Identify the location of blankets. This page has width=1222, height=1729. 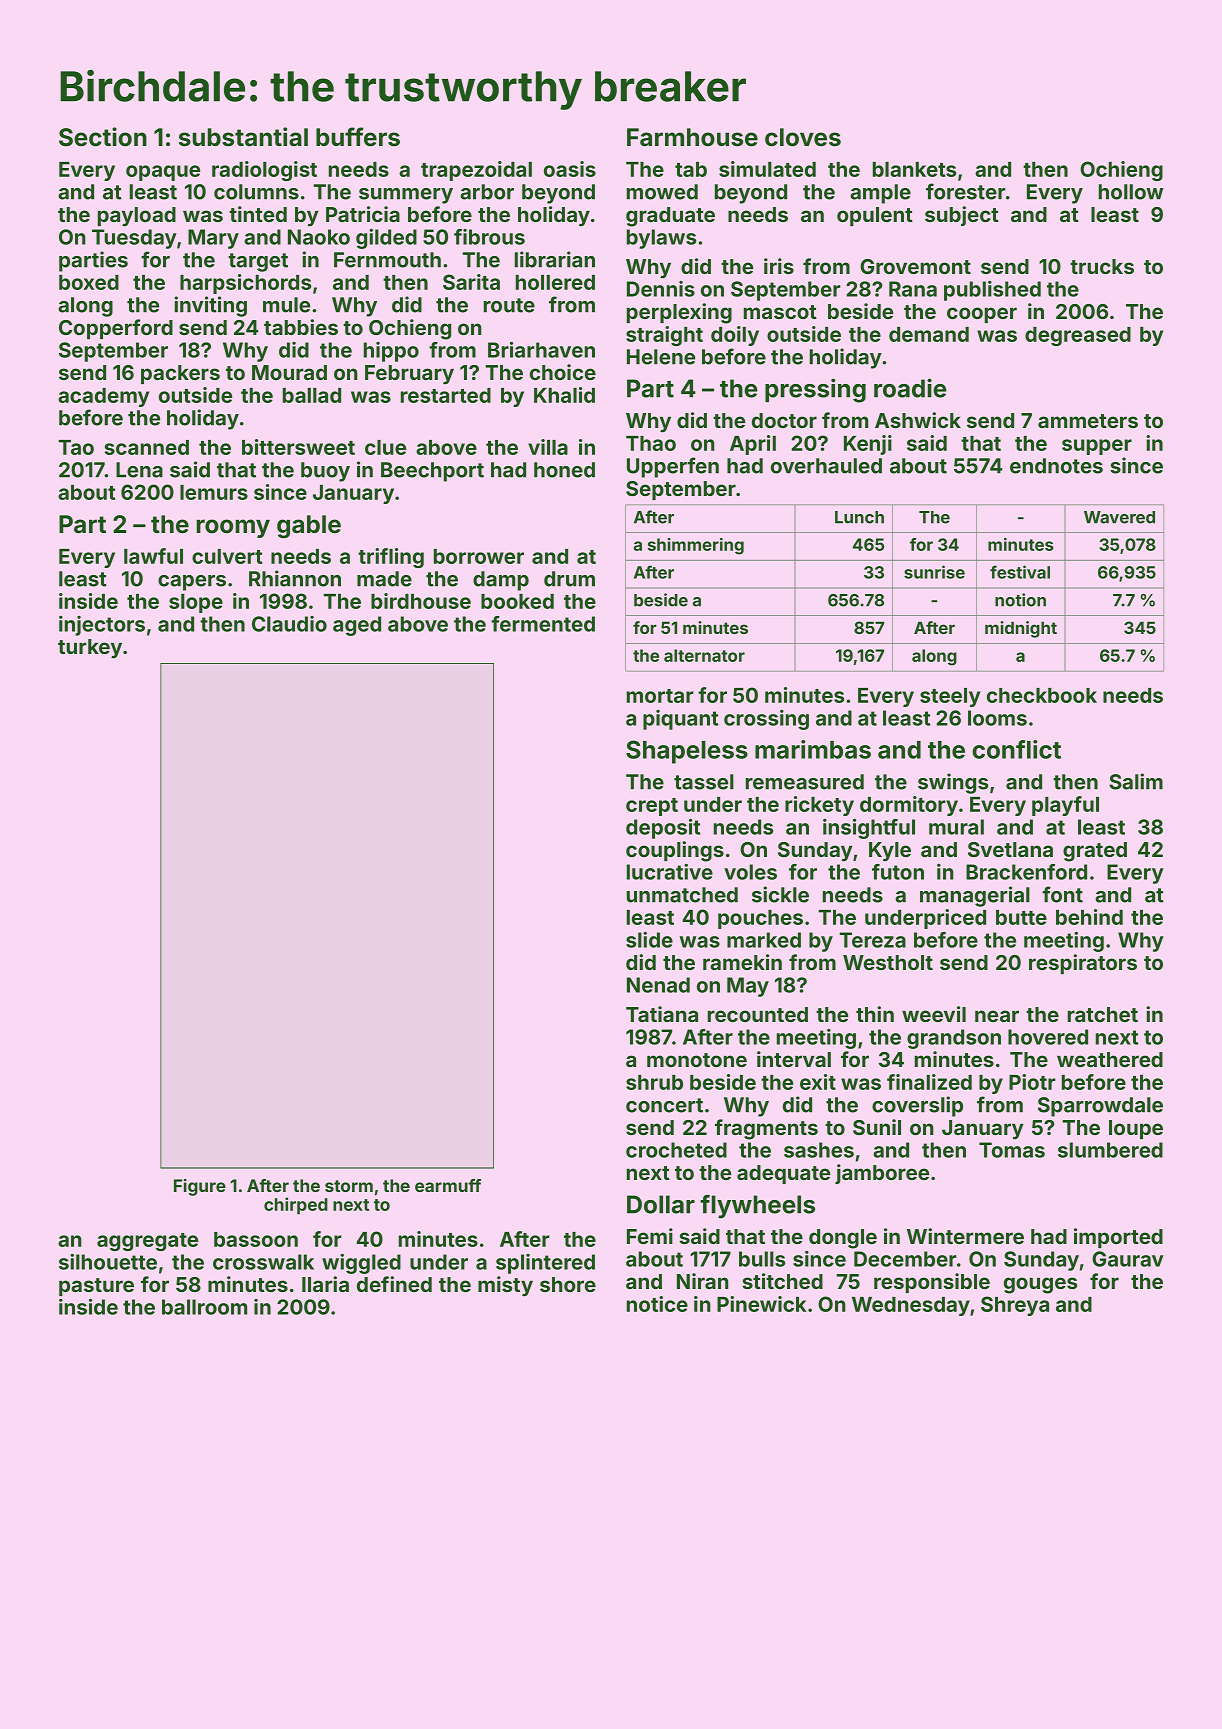
(914, 169).
